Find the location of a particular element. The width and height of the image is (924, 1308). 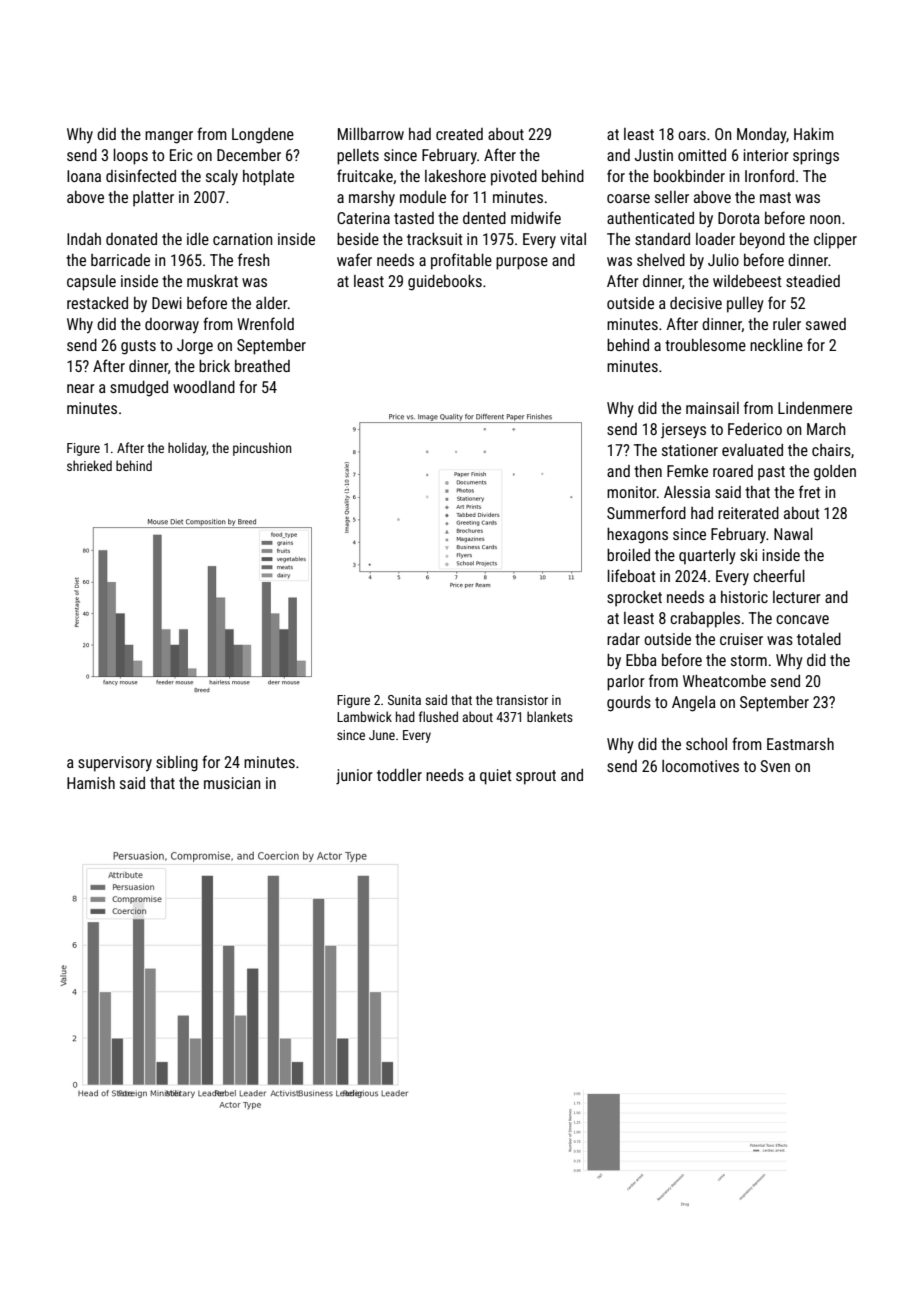

near is located at coordinates (81, 388).
